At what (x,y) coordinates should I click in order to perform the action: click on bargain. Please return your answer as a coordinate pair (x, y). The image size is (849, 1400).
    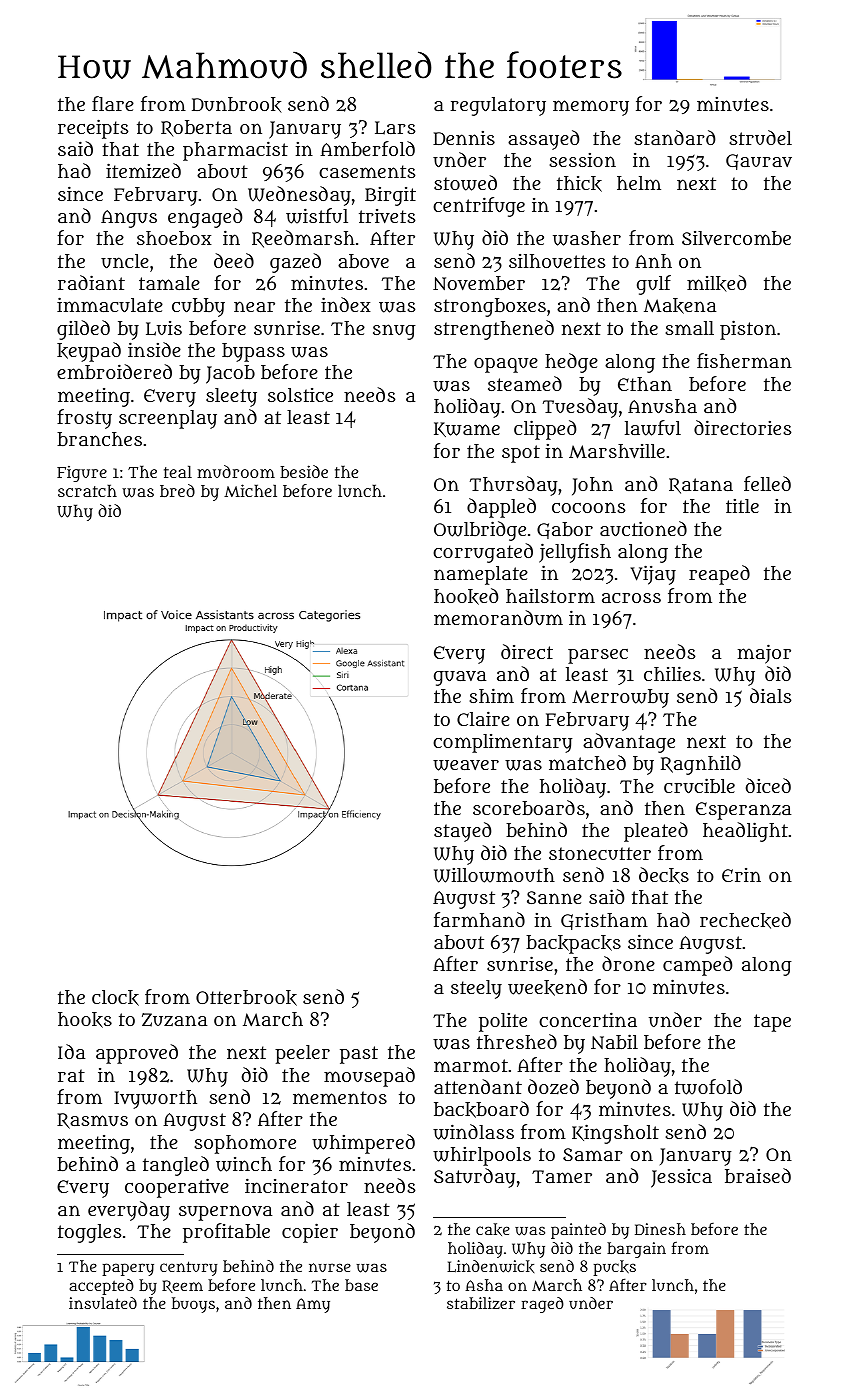
    Looking at the image, I should click on (636, 1250).
